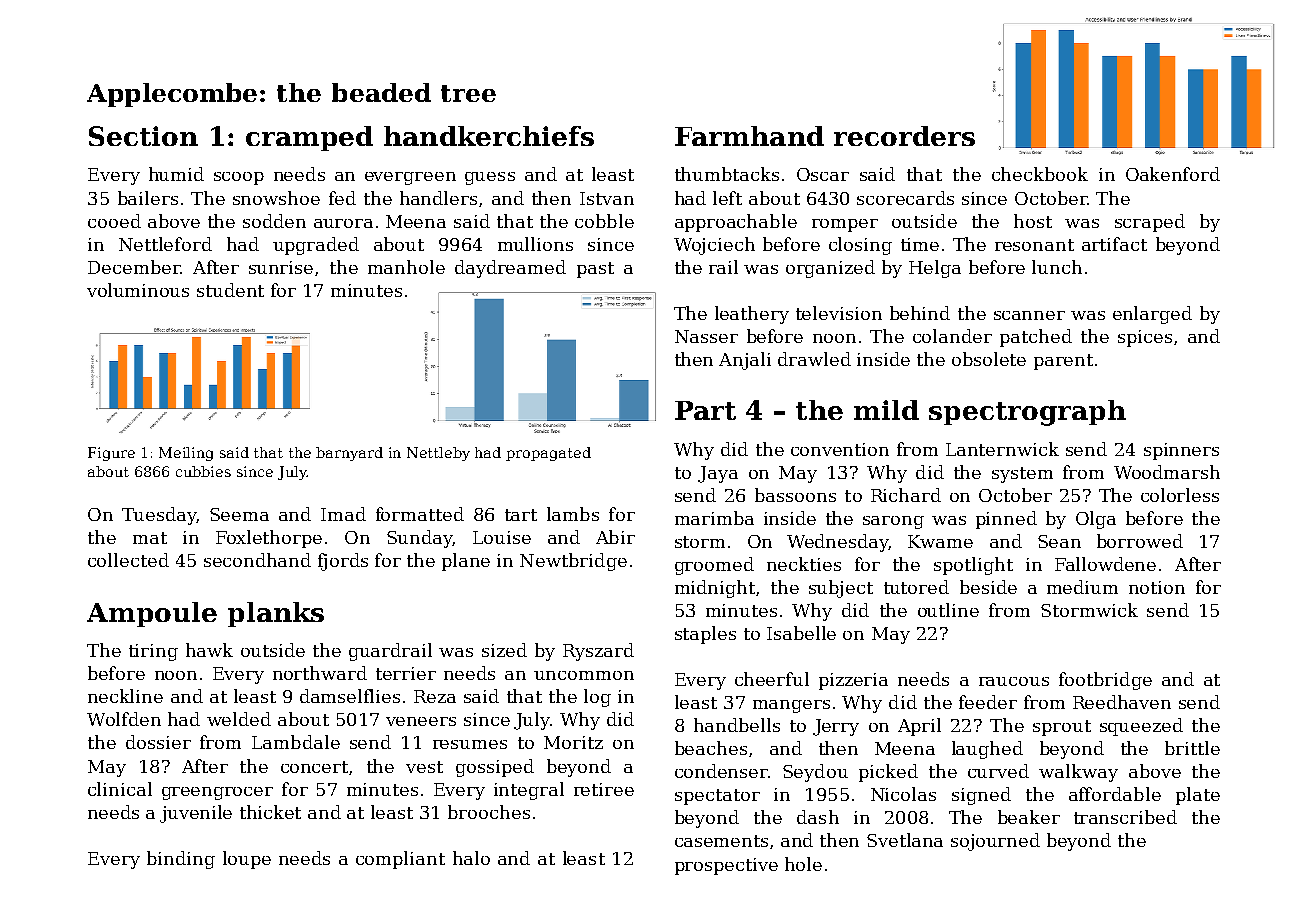 This screenshot has height=924, width=1308. I want to click on clinical, so click(120, 789).
